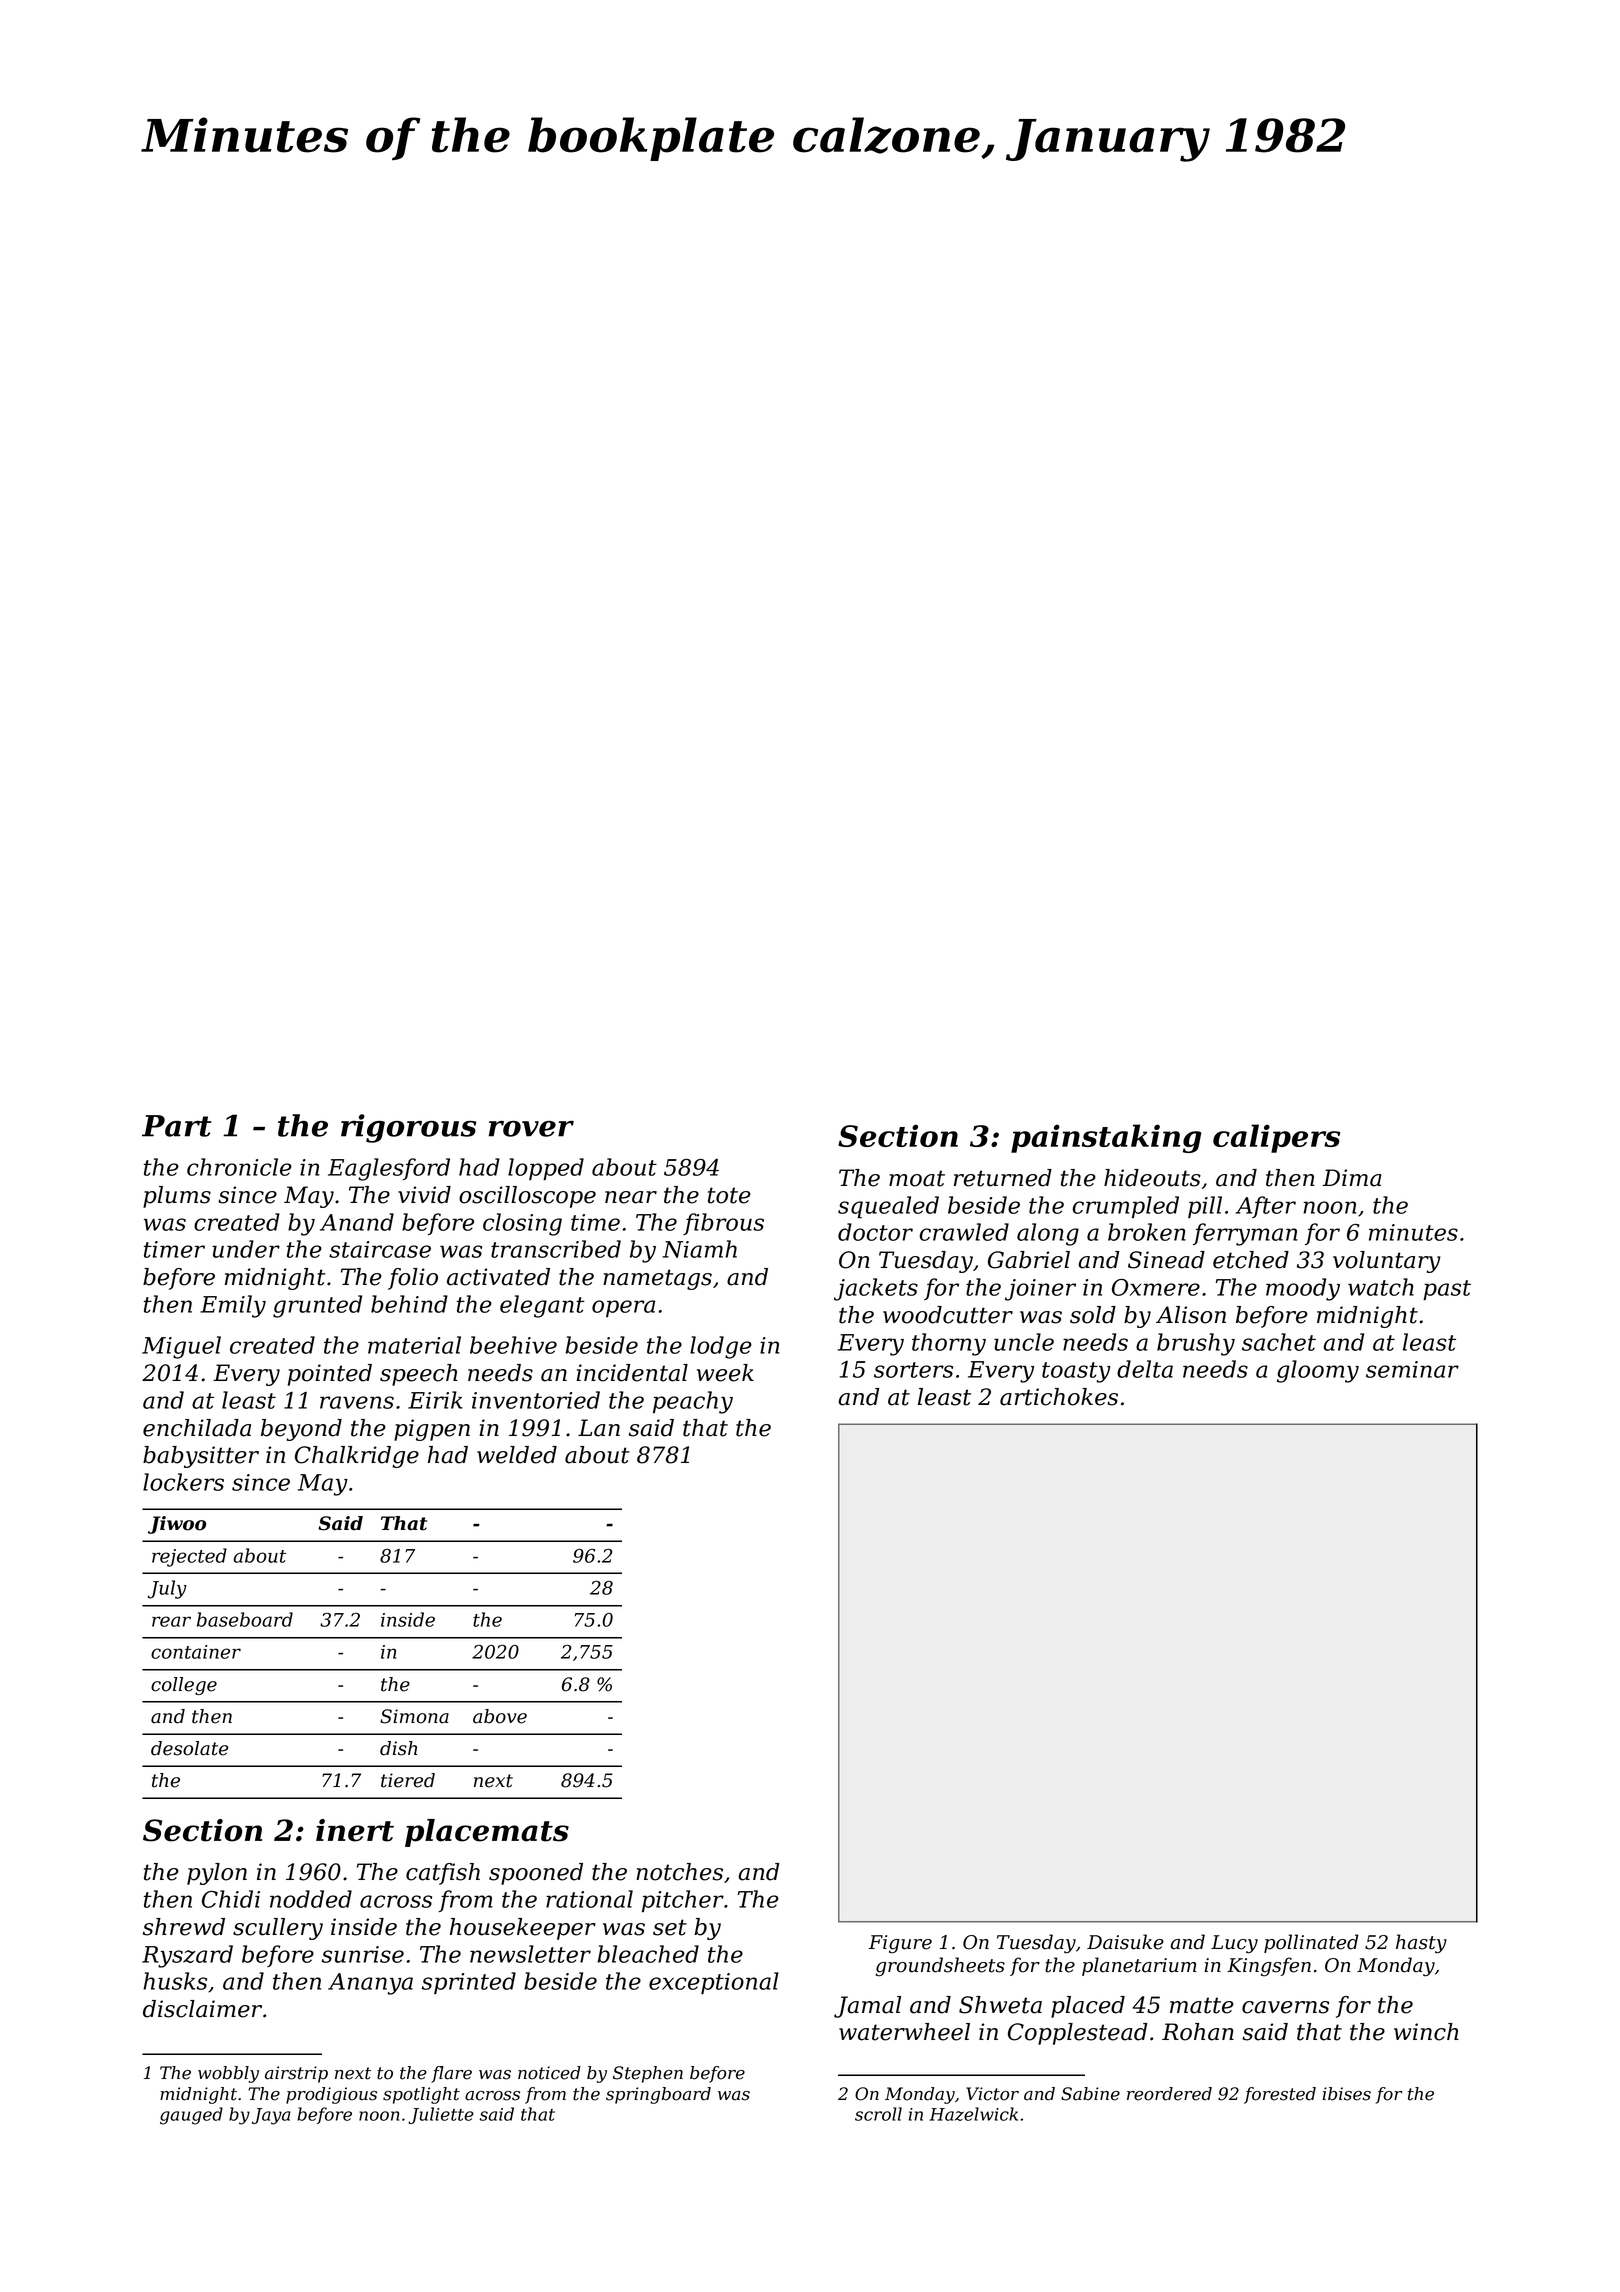 The width and height of the screenshot is (1620, 2292). What do you see at coordinates (414, 1716) in the screenshot?
I see `Simona` at bounding box center [414, 1716].
